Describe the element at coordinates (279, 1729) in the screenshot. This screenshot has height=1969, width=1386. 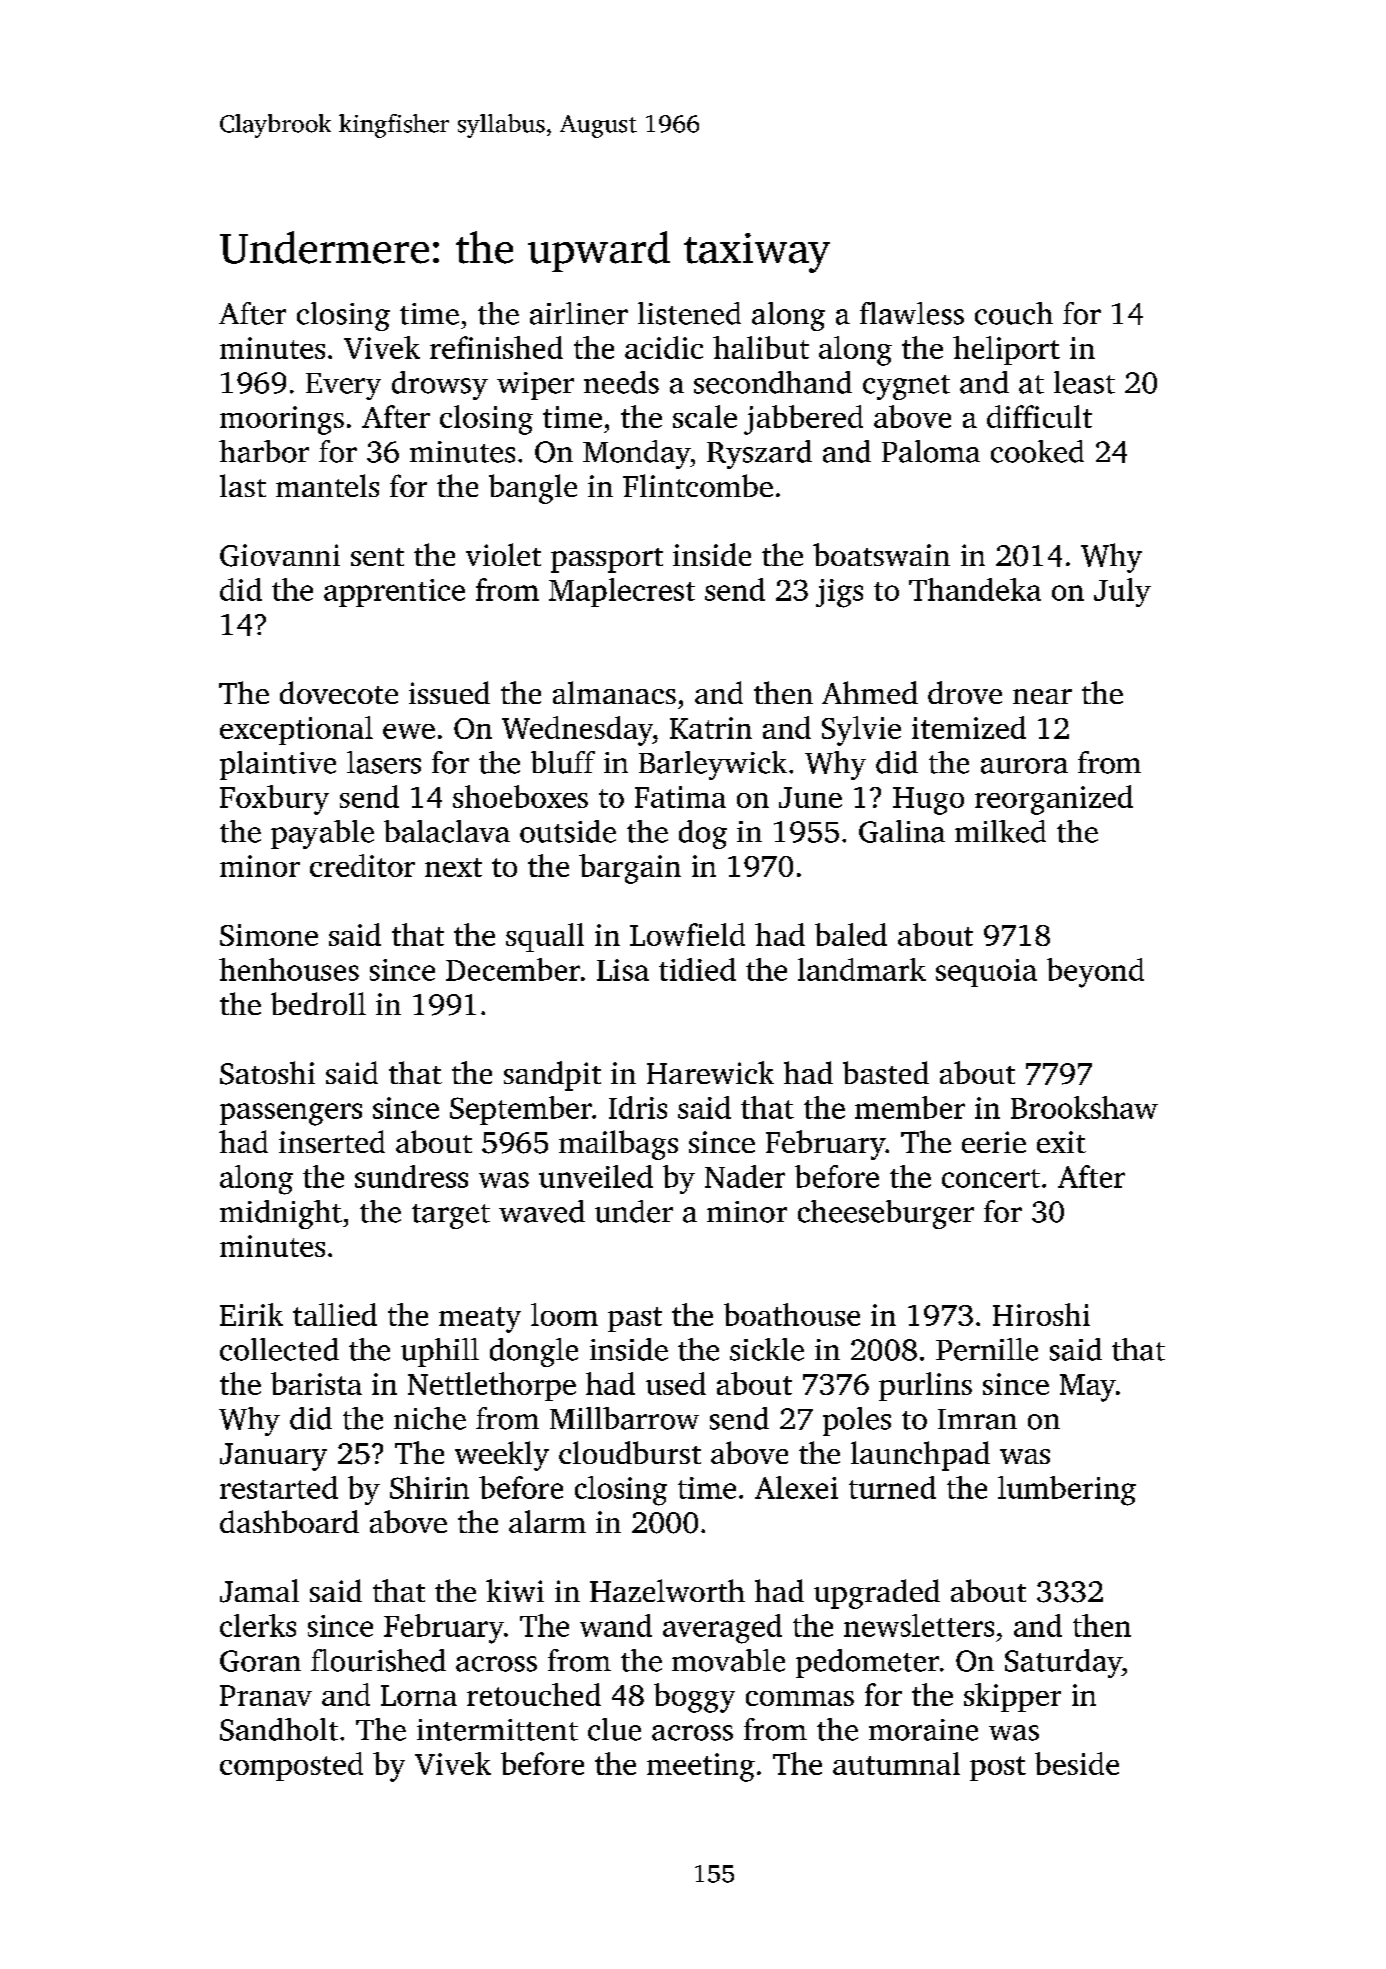
I see `Sandholt` at that location.
